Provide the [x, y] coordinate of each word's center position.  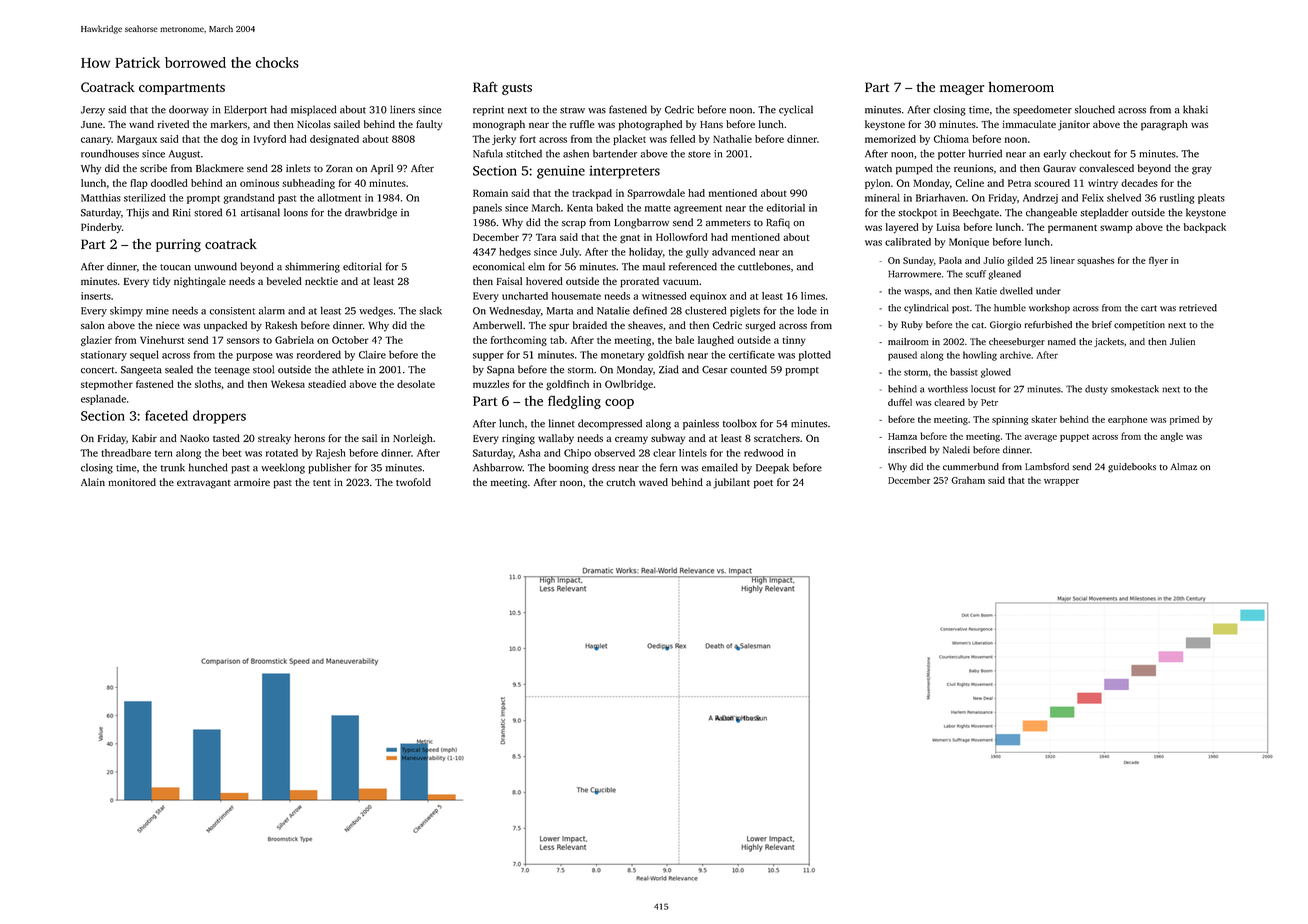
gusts [517, 89]
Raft [485, 86]
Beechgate [976, 213]
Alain [93, 482]
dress [603, 467]
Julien [1182, 341]
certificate [752, 354]
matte [658, 208]
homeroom [1021, 87]
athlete [348, 369]
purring [178, 245]
